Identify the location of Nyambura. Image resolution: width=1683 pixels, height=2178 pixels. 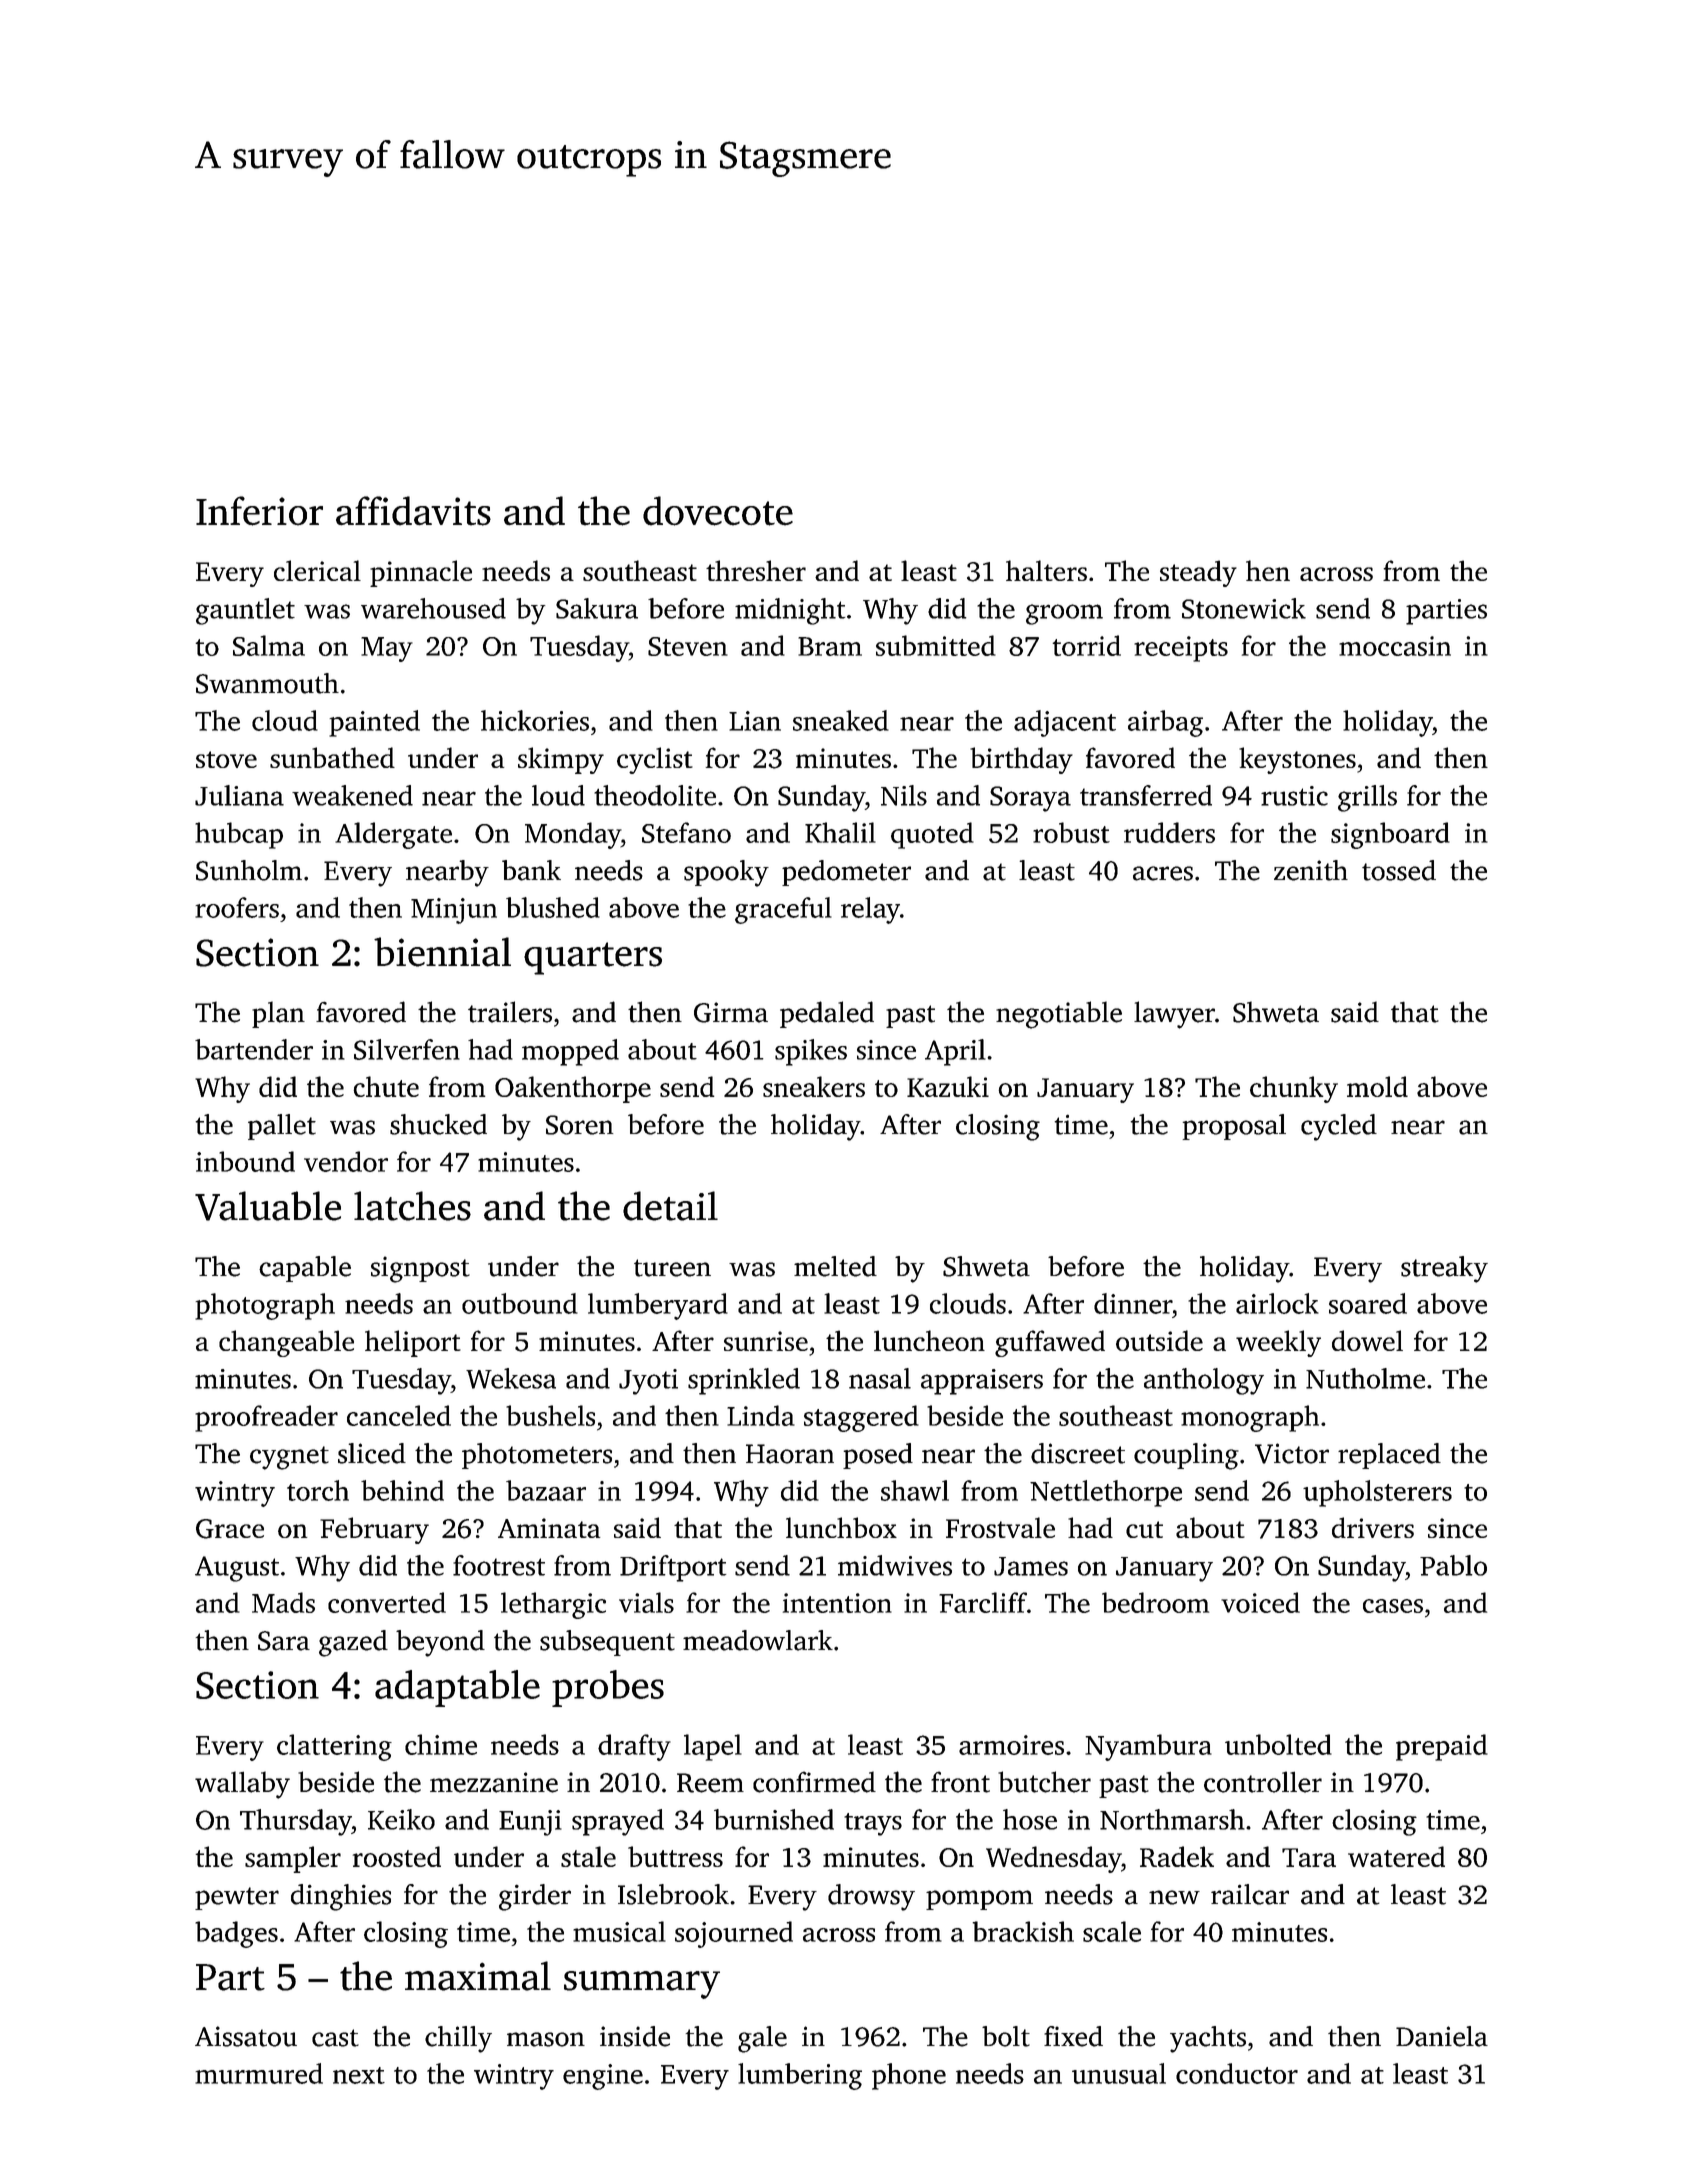
(1148, 1747).
